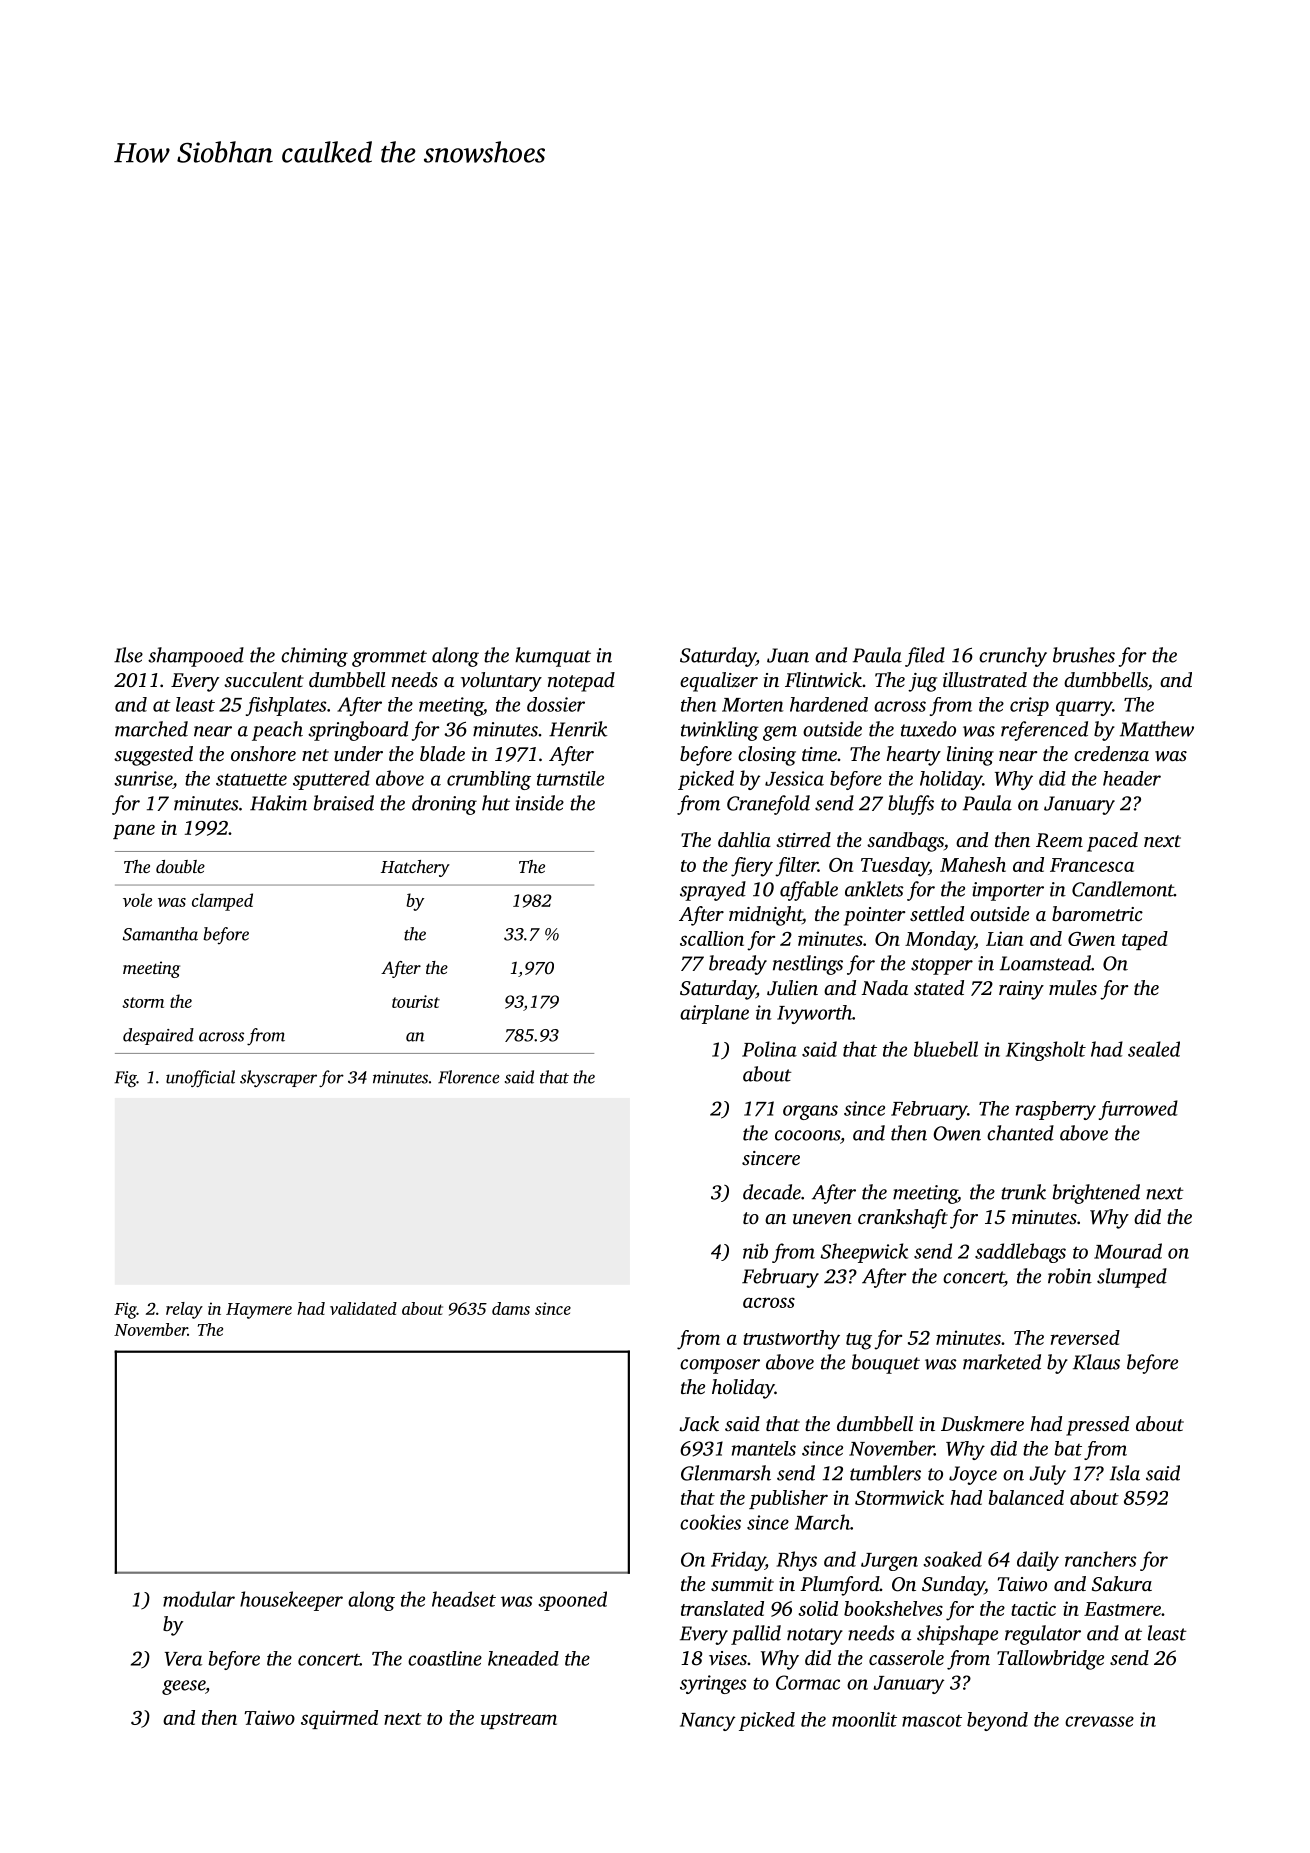 Image resolution: width=1310 pixels, height=1853 pixels. What do you see at coordinates (1132, 1278) in the page?
I see `slumped` at bounding box center [1132, 1278].
